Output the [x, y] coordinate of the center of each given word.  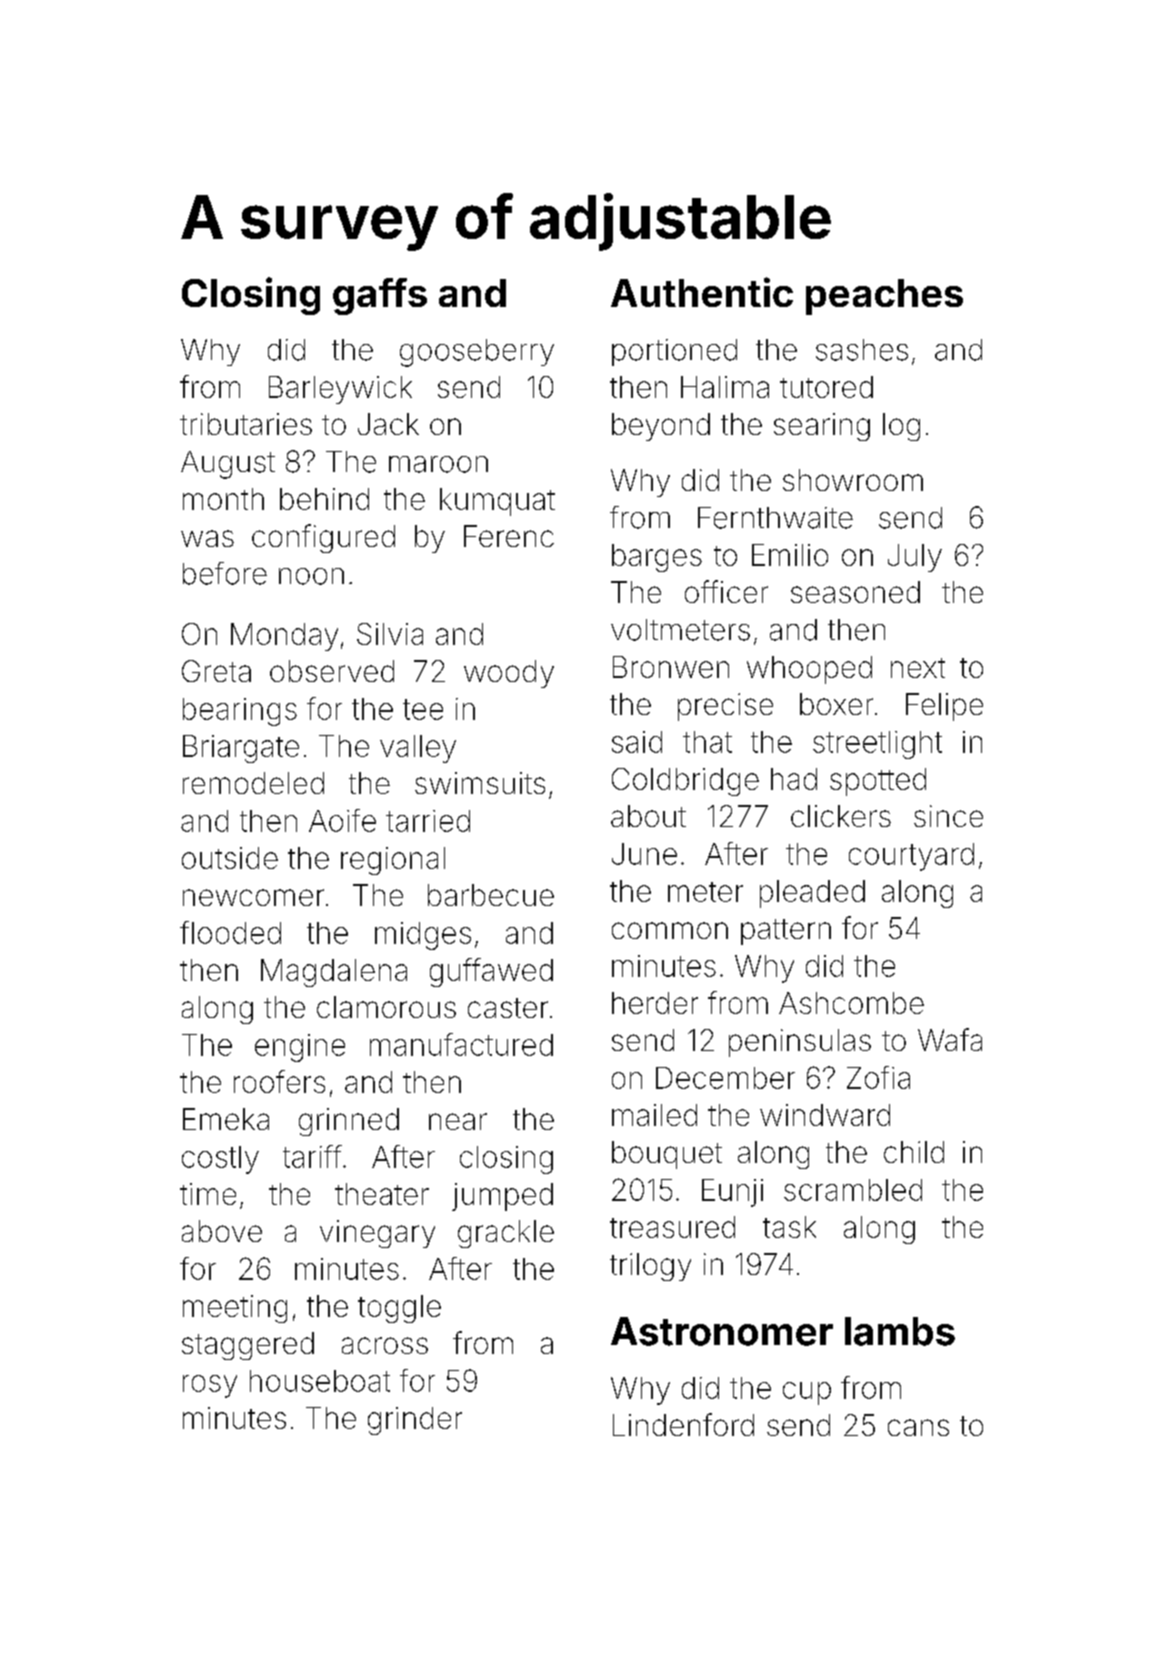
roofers [279, 1081]
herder [655, 1003]
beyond [661, 427]
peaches [884, 297]
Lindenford [683, 1424]
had [794, 779]
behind [324, 499]
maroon [438, 464]
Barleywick [340, 390]
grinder [415, 1421]
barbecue [491, 895]
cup [807, 1393]
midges [423, 936]
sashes [862, 350]
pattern [786, 932]
